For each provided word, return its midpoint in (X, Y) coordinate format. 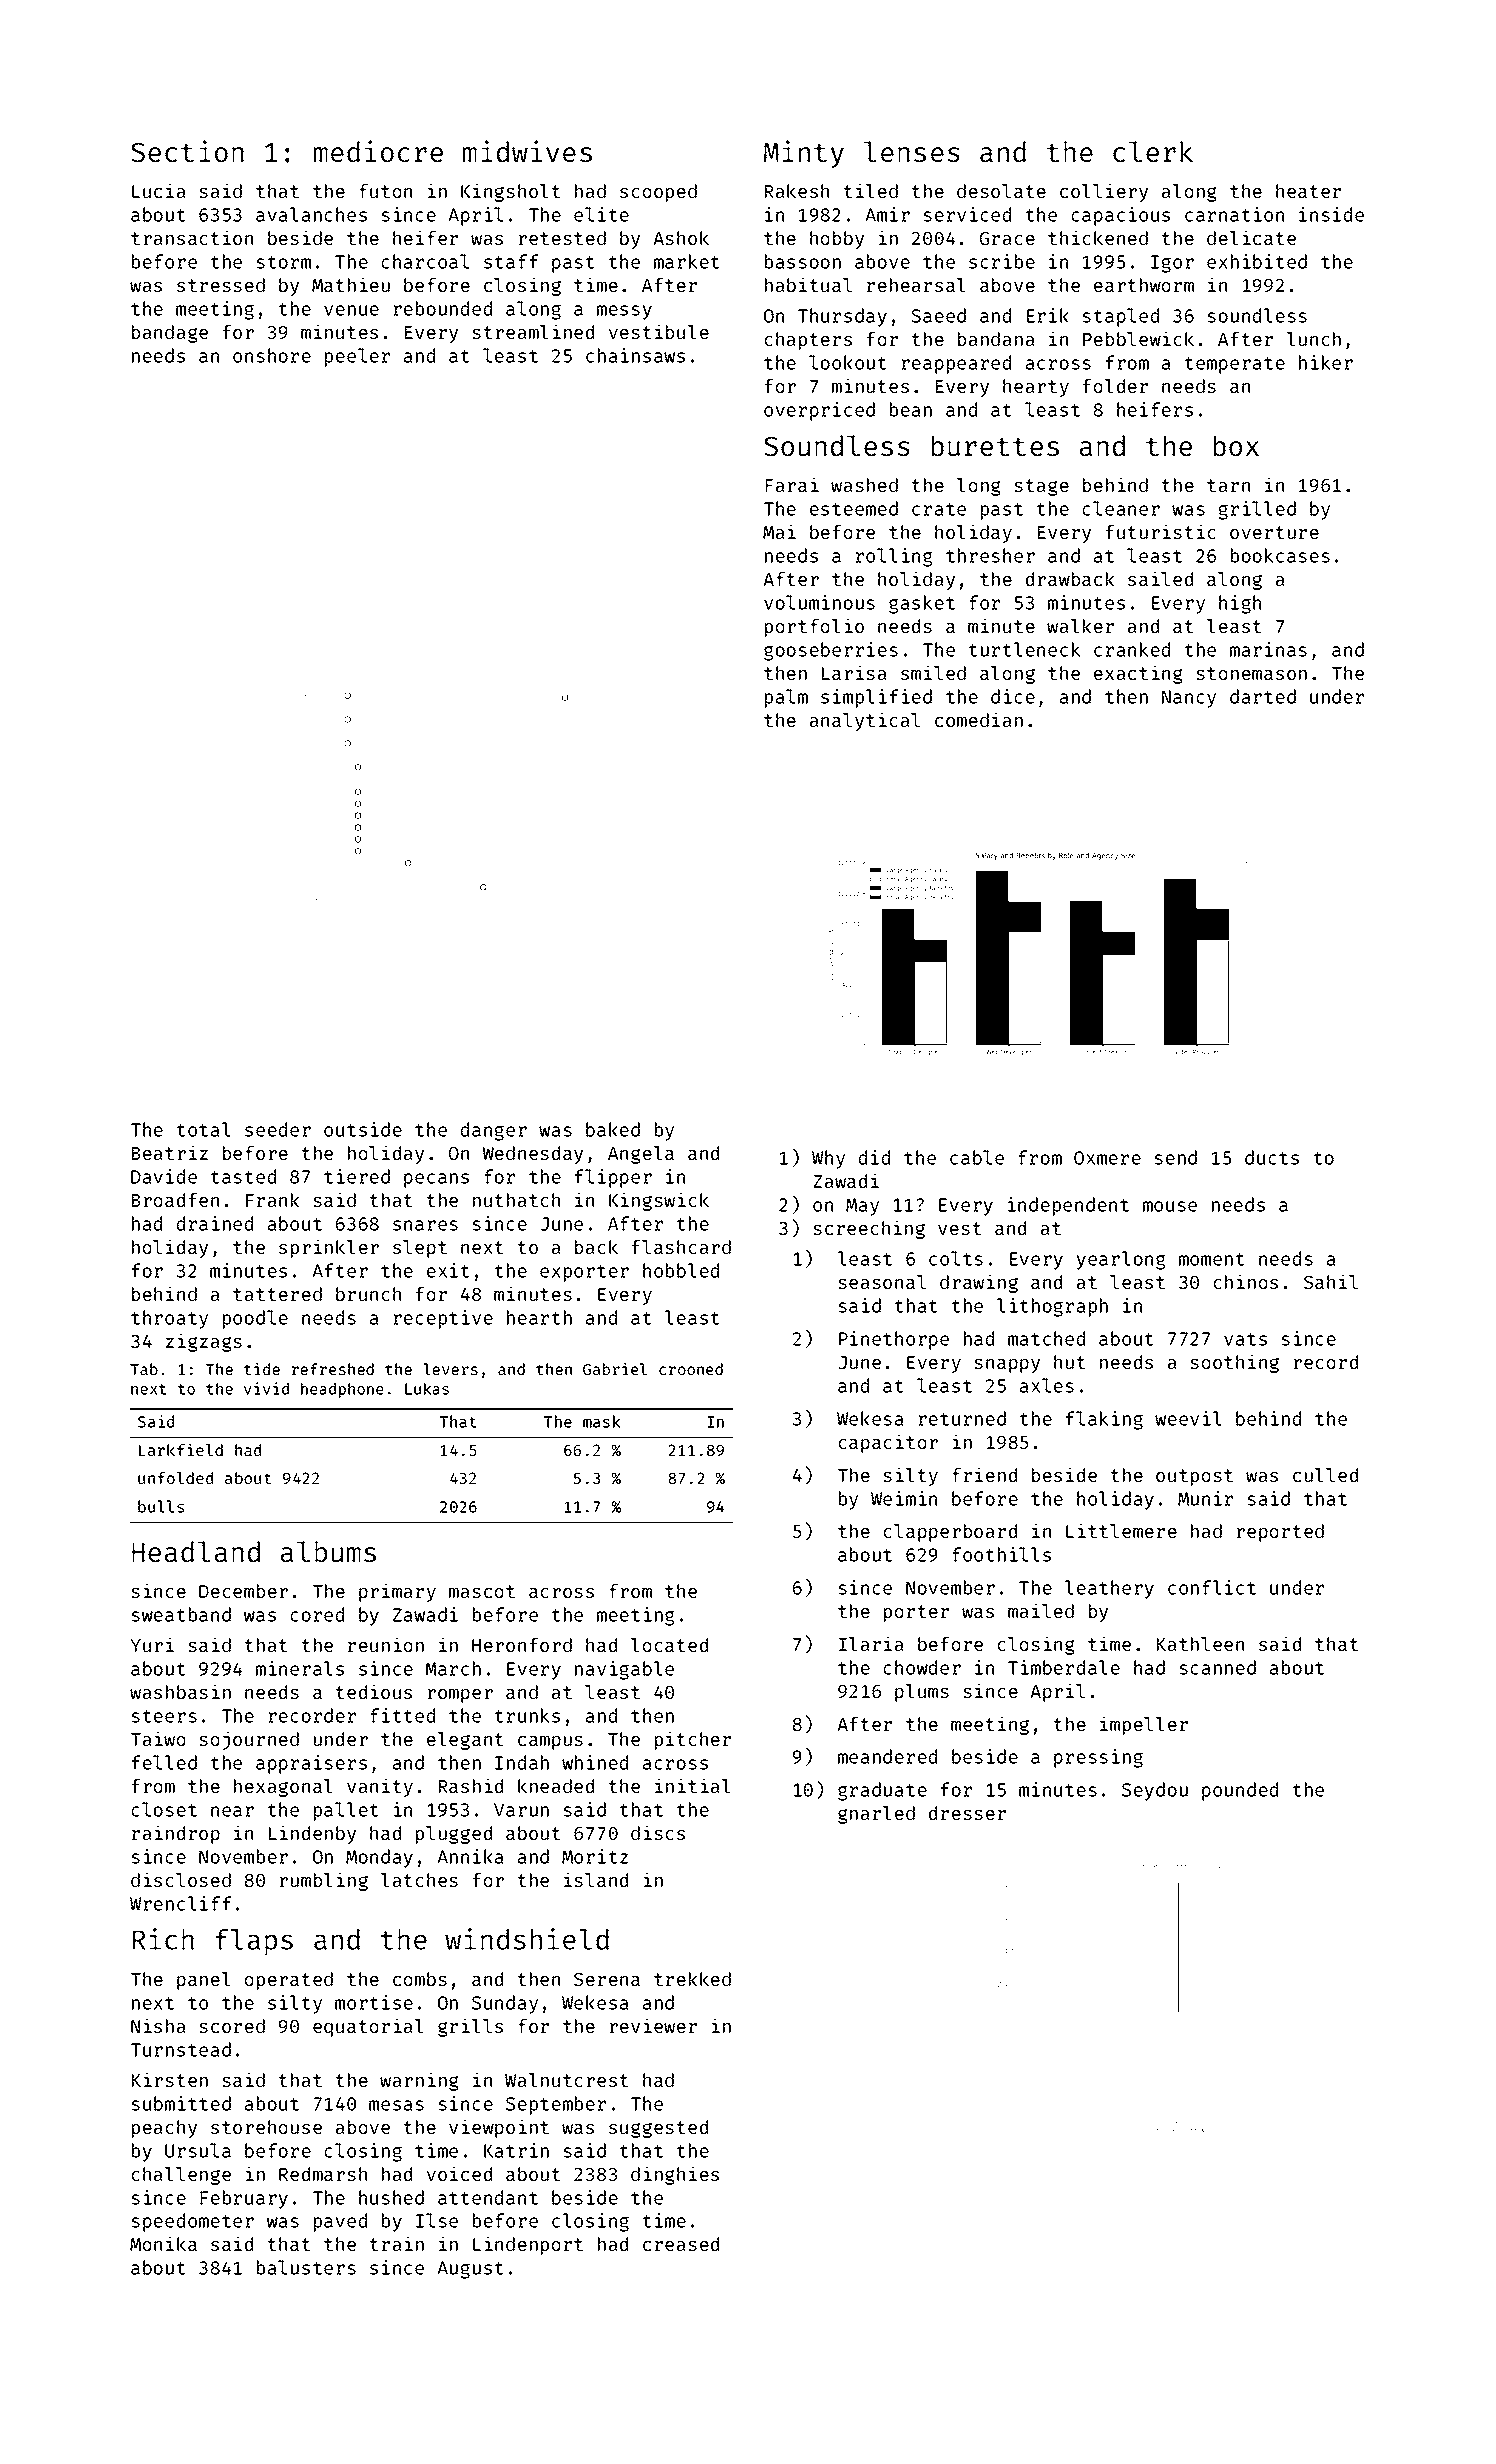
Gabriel (615, 1369)
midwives (527, 151)
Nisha (158, 2025)
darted (1263, 696)
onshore (272, 355)
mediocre (378, 151)
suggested (658, 2129)
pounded (1240, 1791)
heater (1308, 191)
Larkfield (181, 1449)
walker (1080, 626)
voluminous (819, 602)
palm (786, 698)
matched (1046, 1338)
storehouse (266, 2127)
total (204, 1129)
